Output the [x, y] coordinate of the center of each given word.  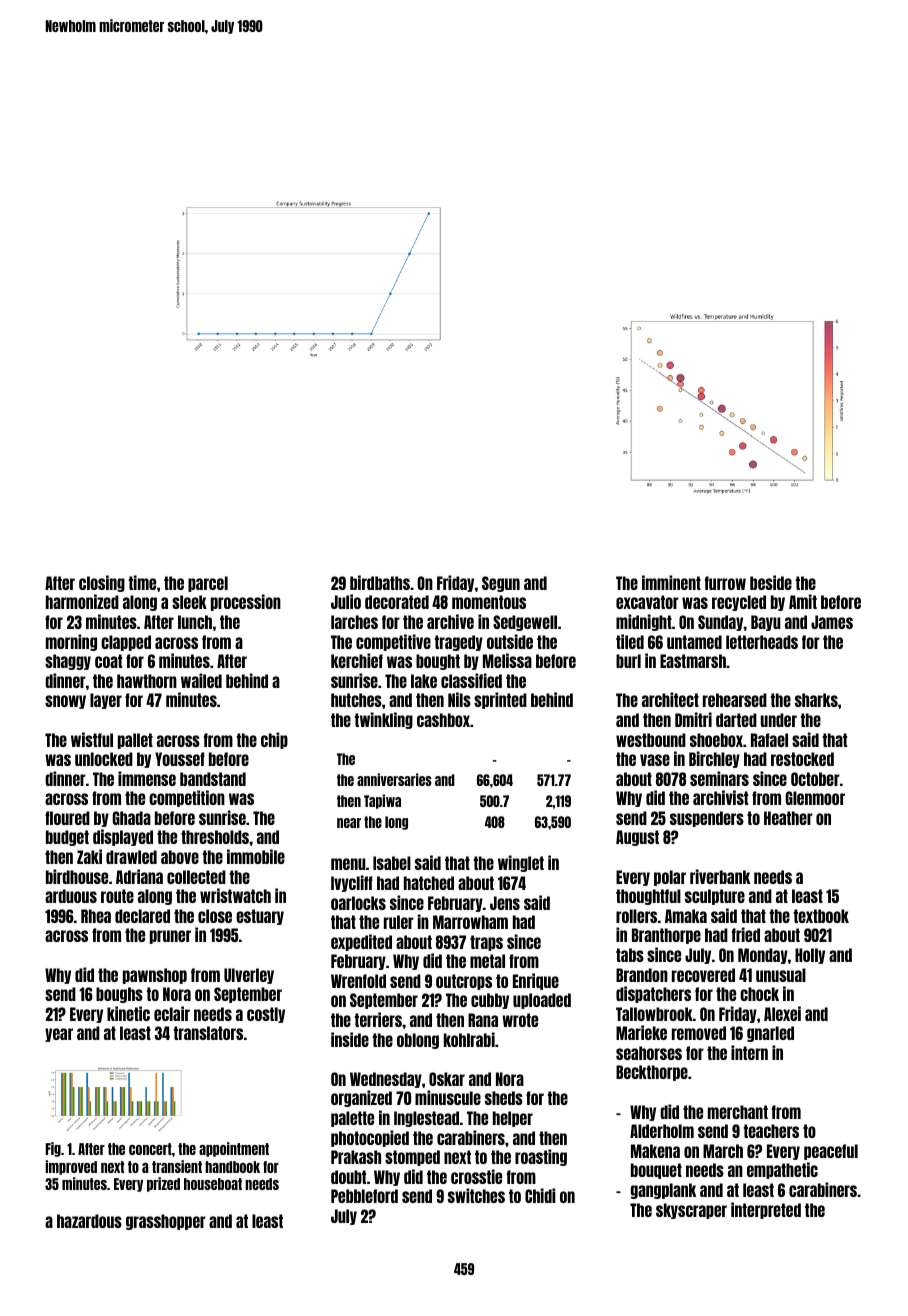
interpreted [766, 1210]
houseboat [213, 1184]
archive [450, 621]
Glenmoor [815, 798]
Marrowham [470, 922]
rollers [636, 916]
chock [759, 994]
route [117, 896]
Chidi [540, 1195]
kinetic [128, 1013]
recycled [739, 603]
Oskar [447, 1079]
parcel [208, 584]
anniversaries [394, 779]
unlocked [104, 759]
